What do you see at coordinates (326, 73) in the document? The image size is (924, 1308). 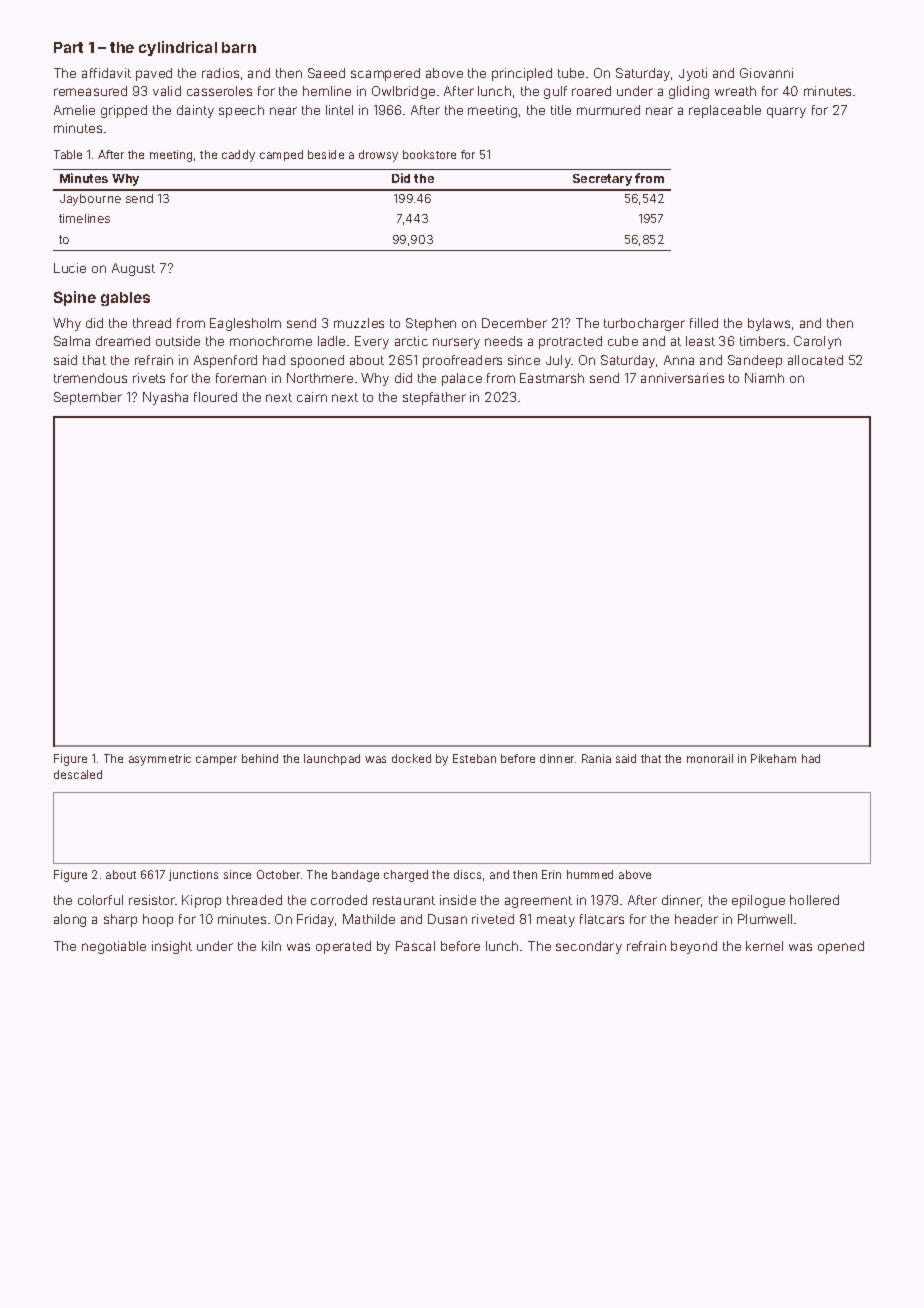 I see `Saeed` at bounding box center [326, 73].
